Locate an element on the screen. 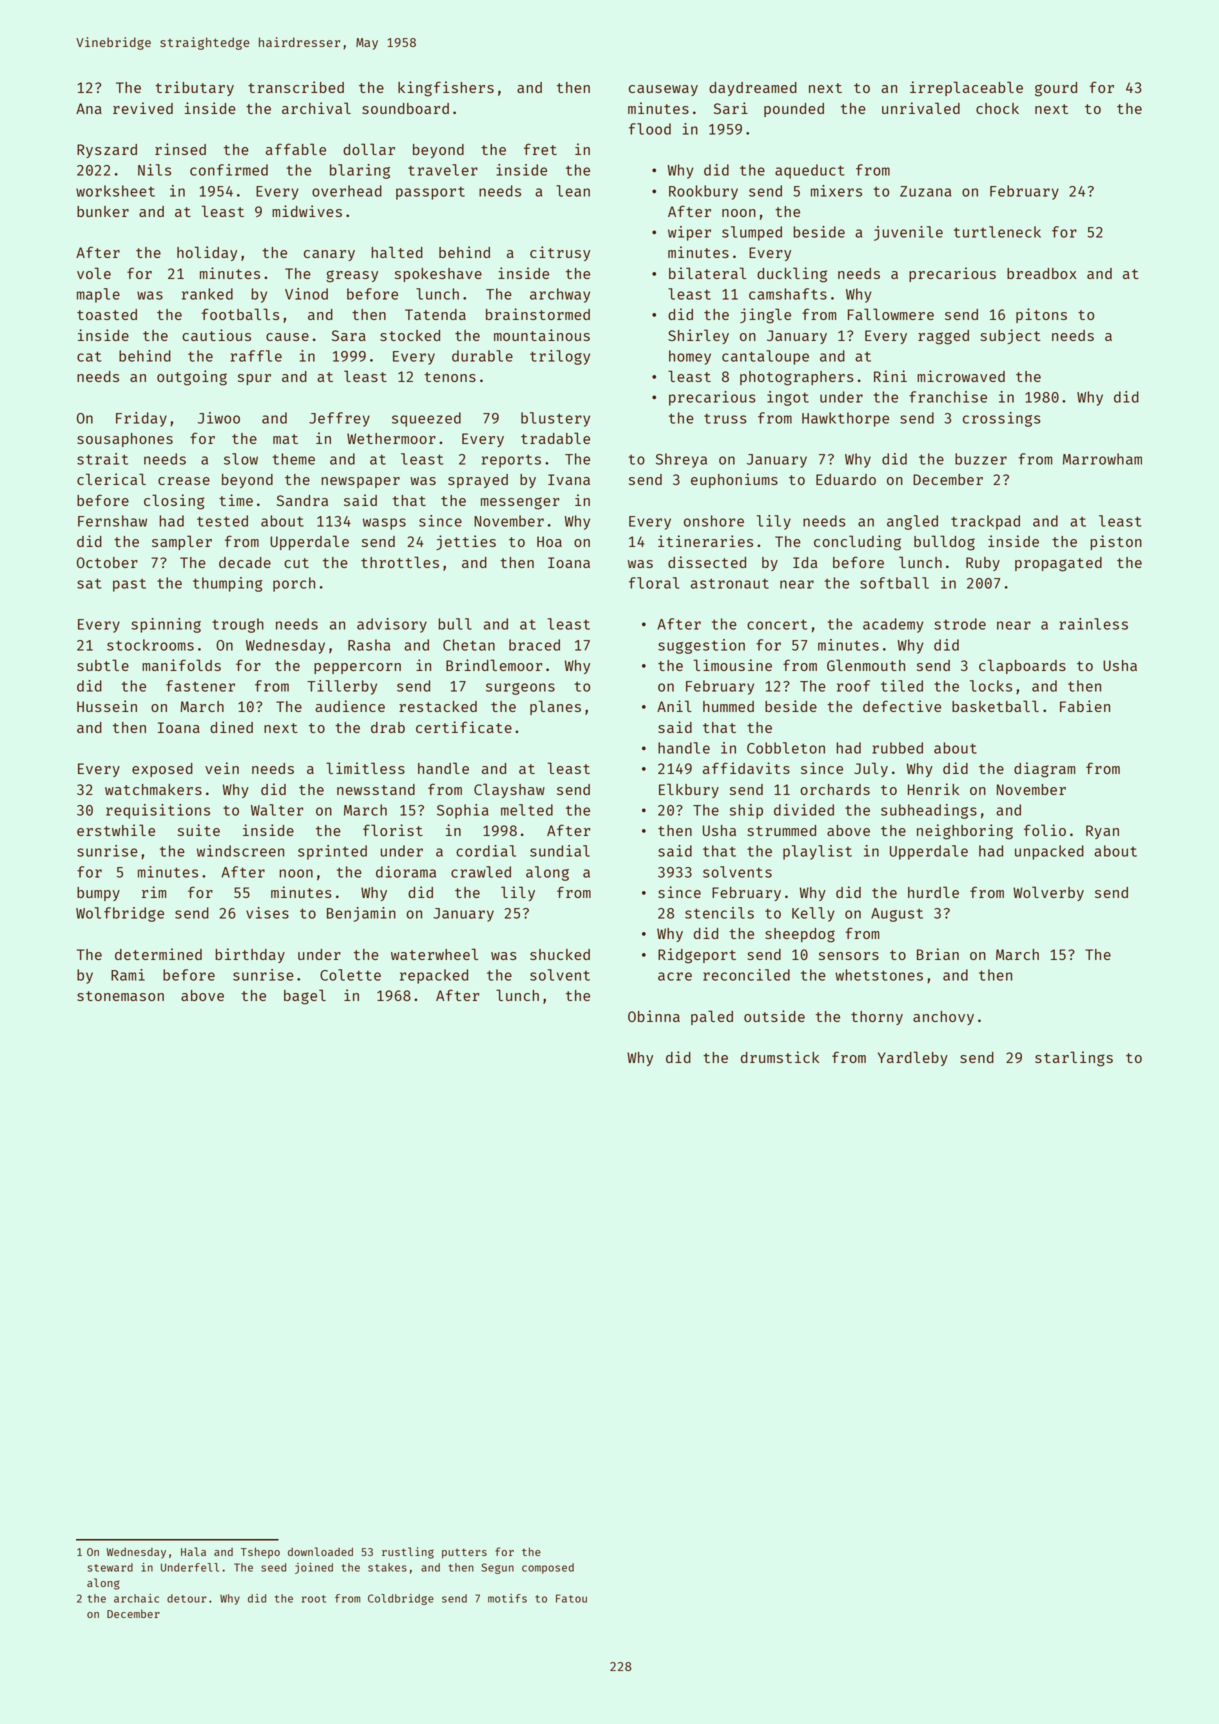  fret is located at coordinates (540, 149).
